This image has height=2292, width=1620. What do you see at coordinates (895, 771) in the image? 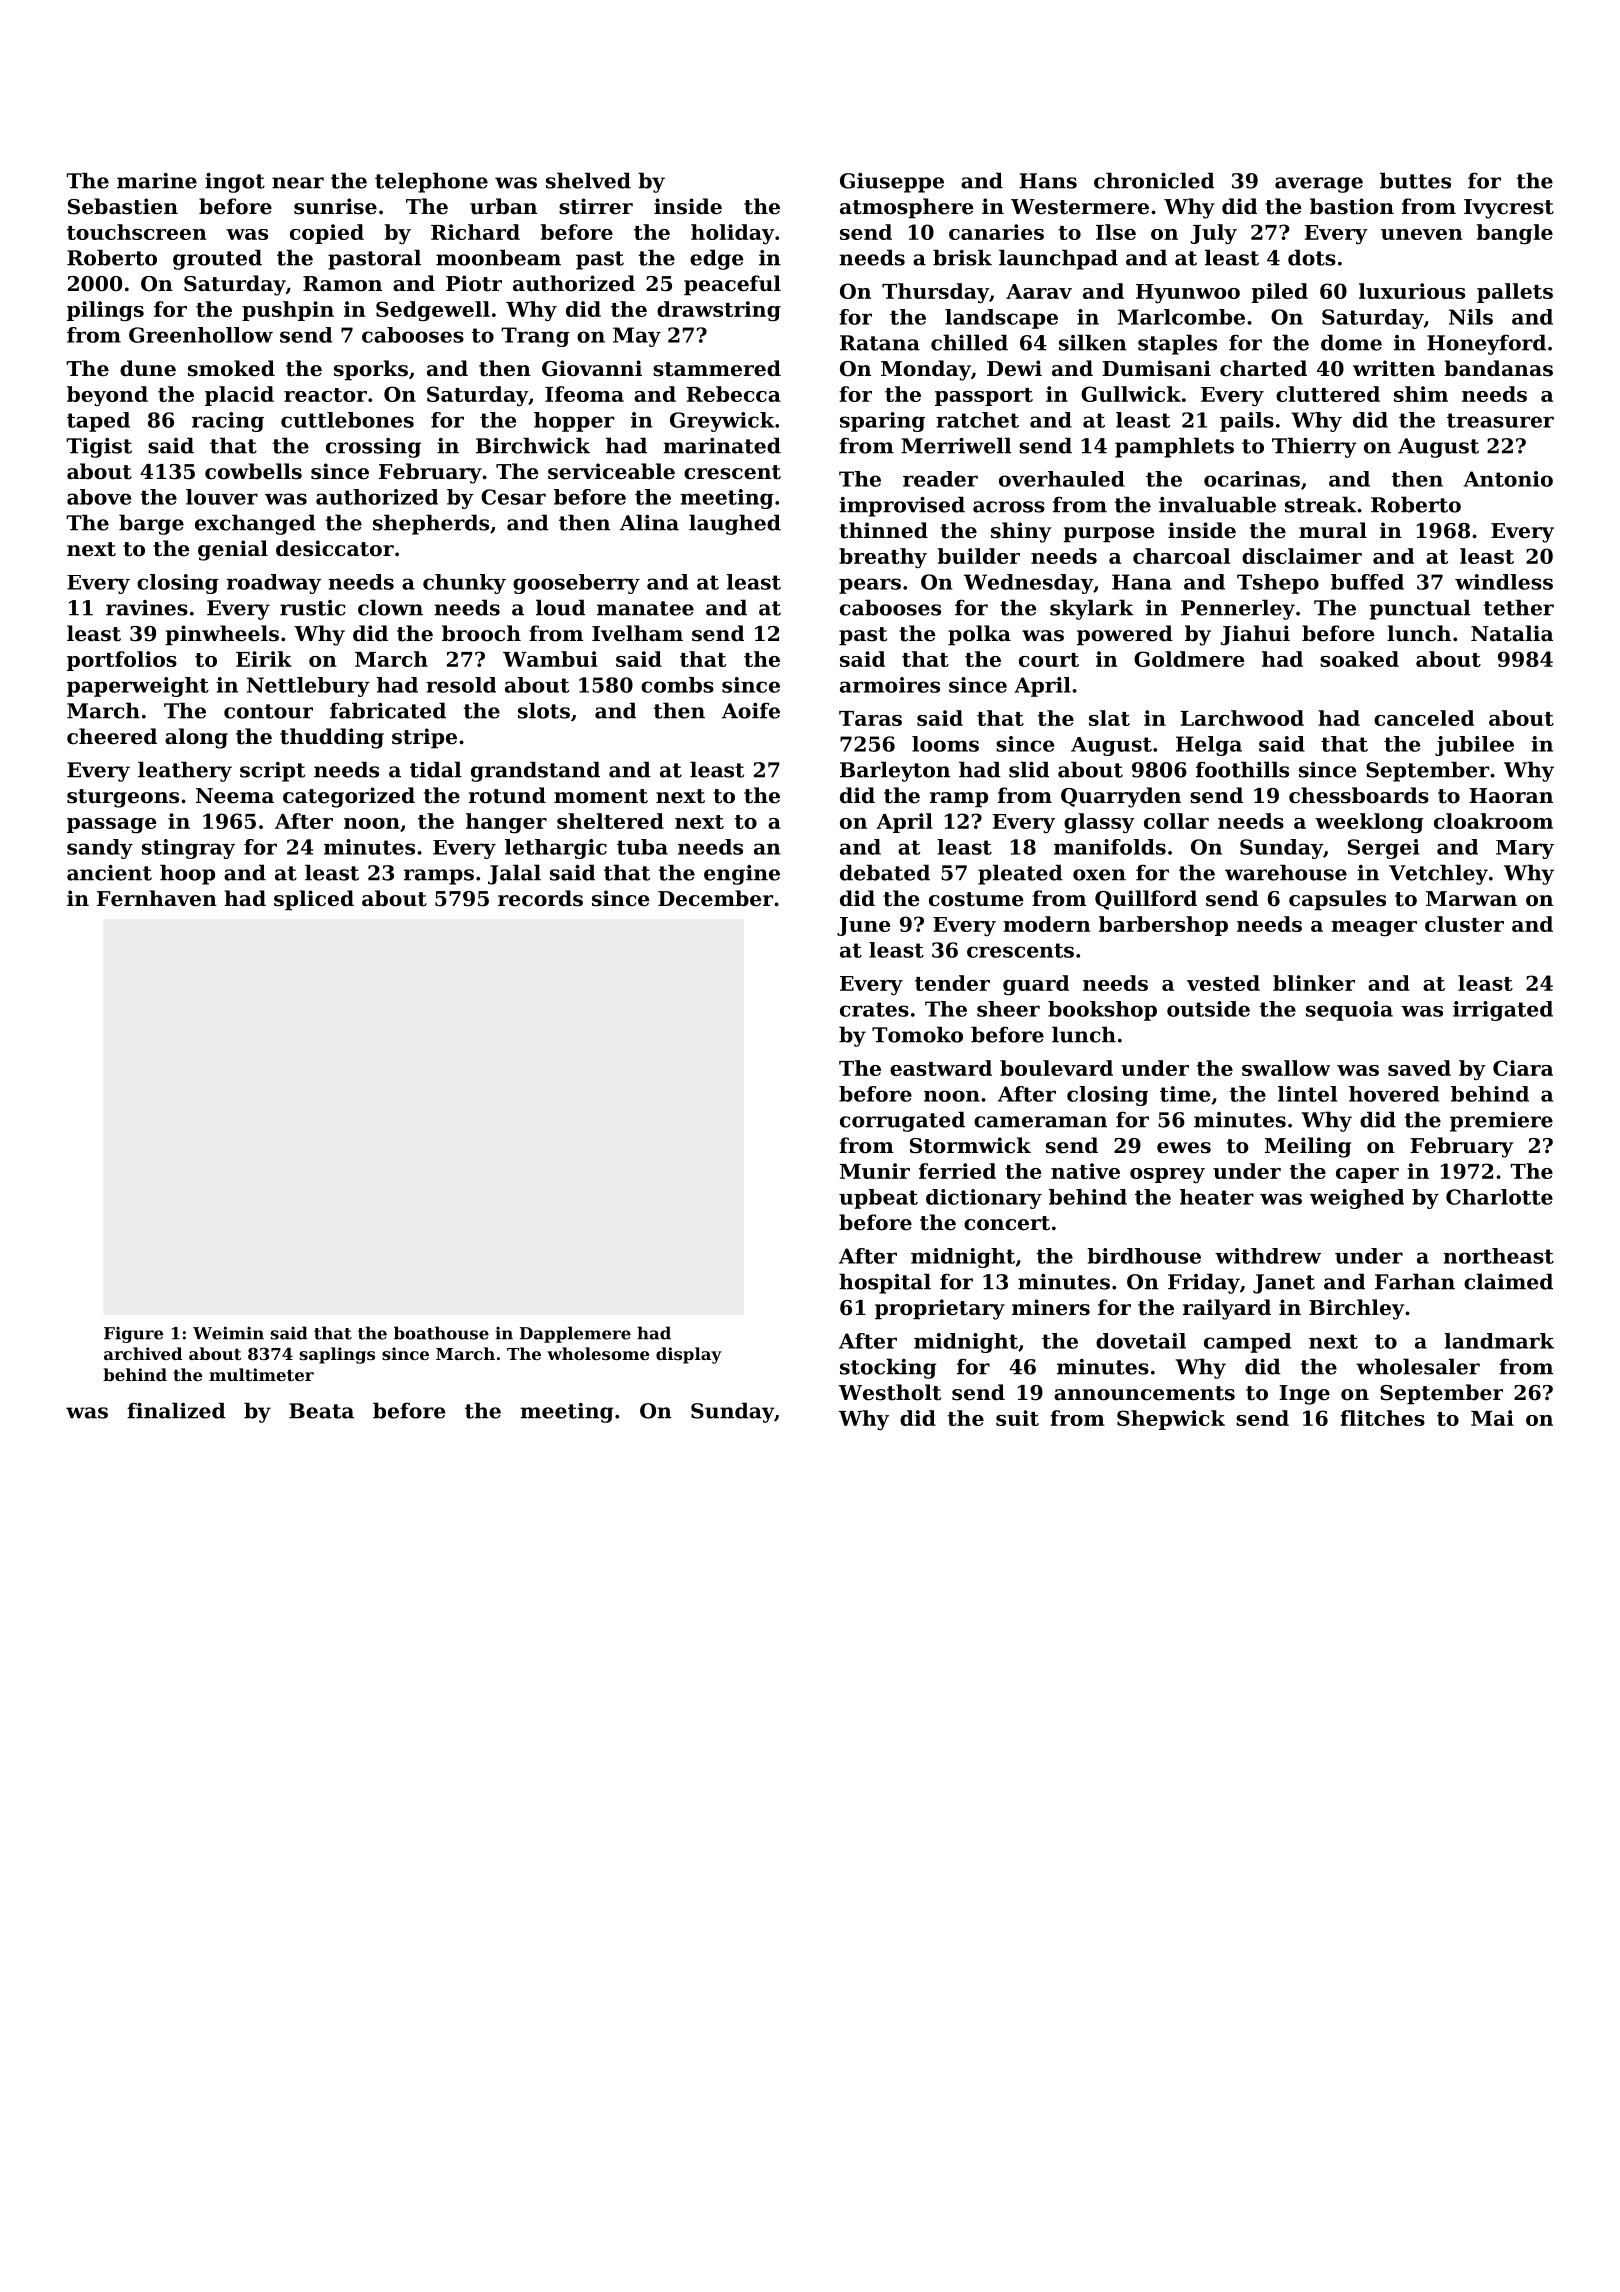
I see `Barleyton` at bounding box center [895, 771].
